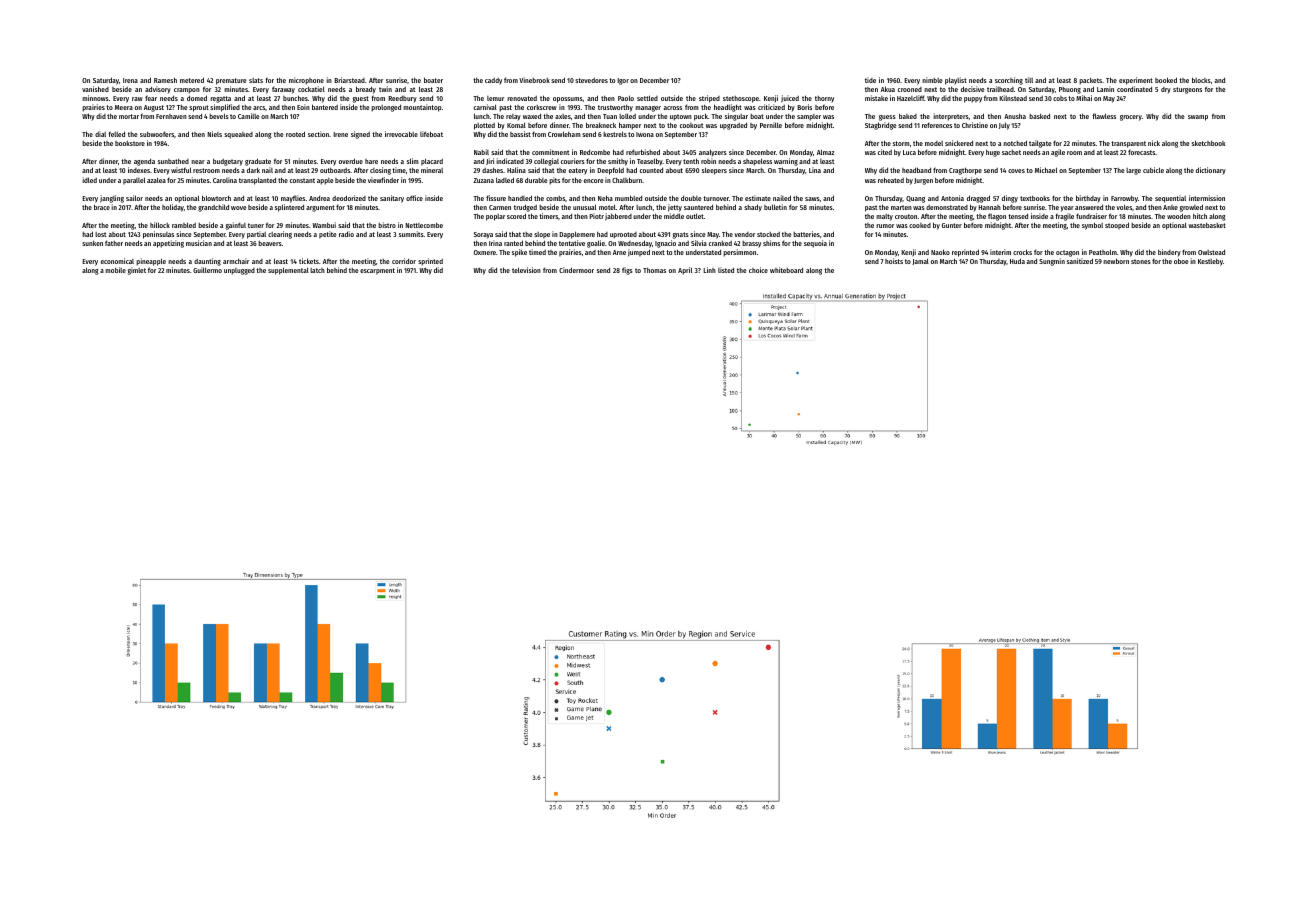 The width and height of the screenshot is (1308, 924). I want to click on Deepfold, so click(610, 171).
